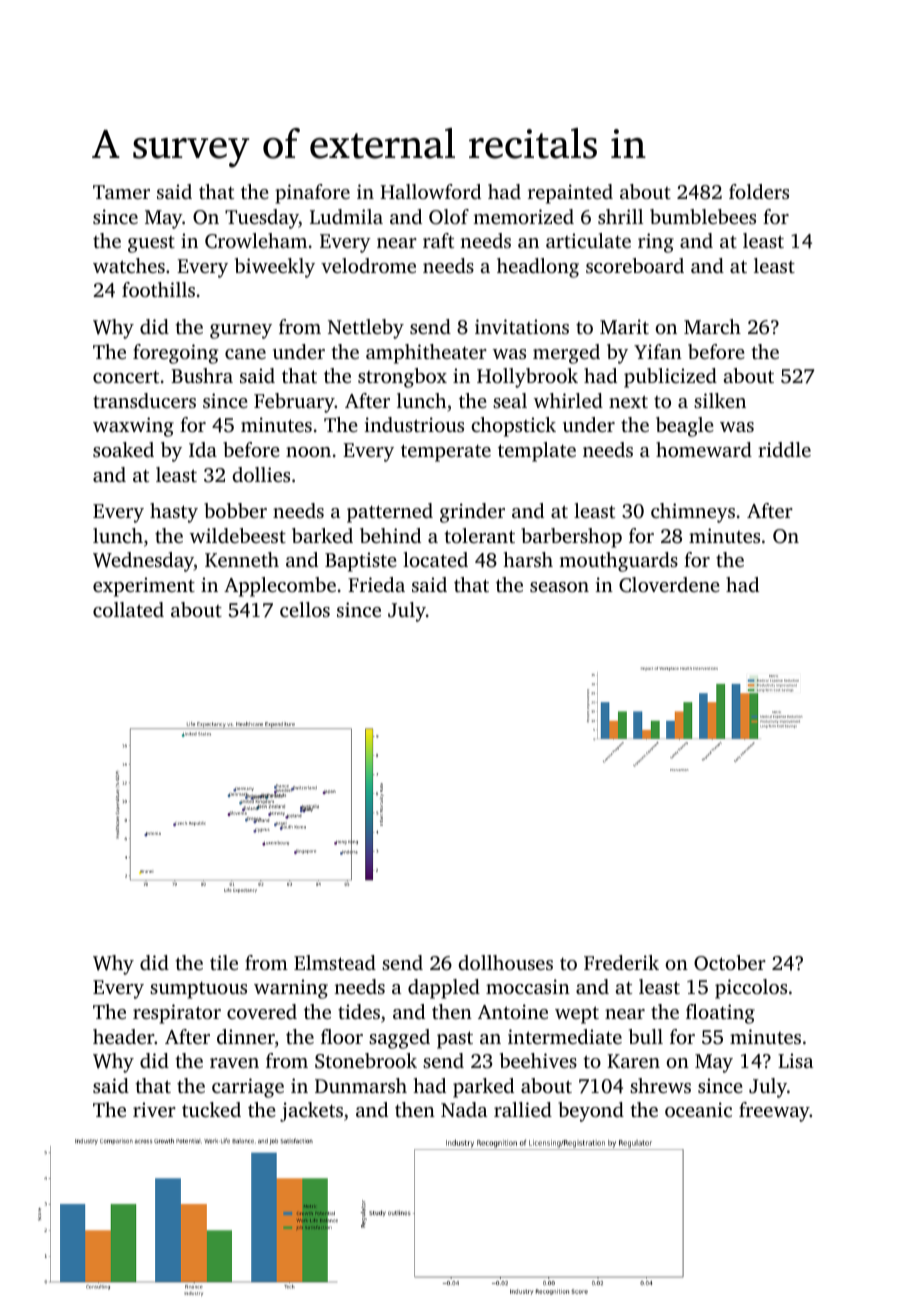 This page has width=908, height=1316. What do you see at coordinates (174, 513) in the page?
I see `hasty` at bounding box center [174, 513].
